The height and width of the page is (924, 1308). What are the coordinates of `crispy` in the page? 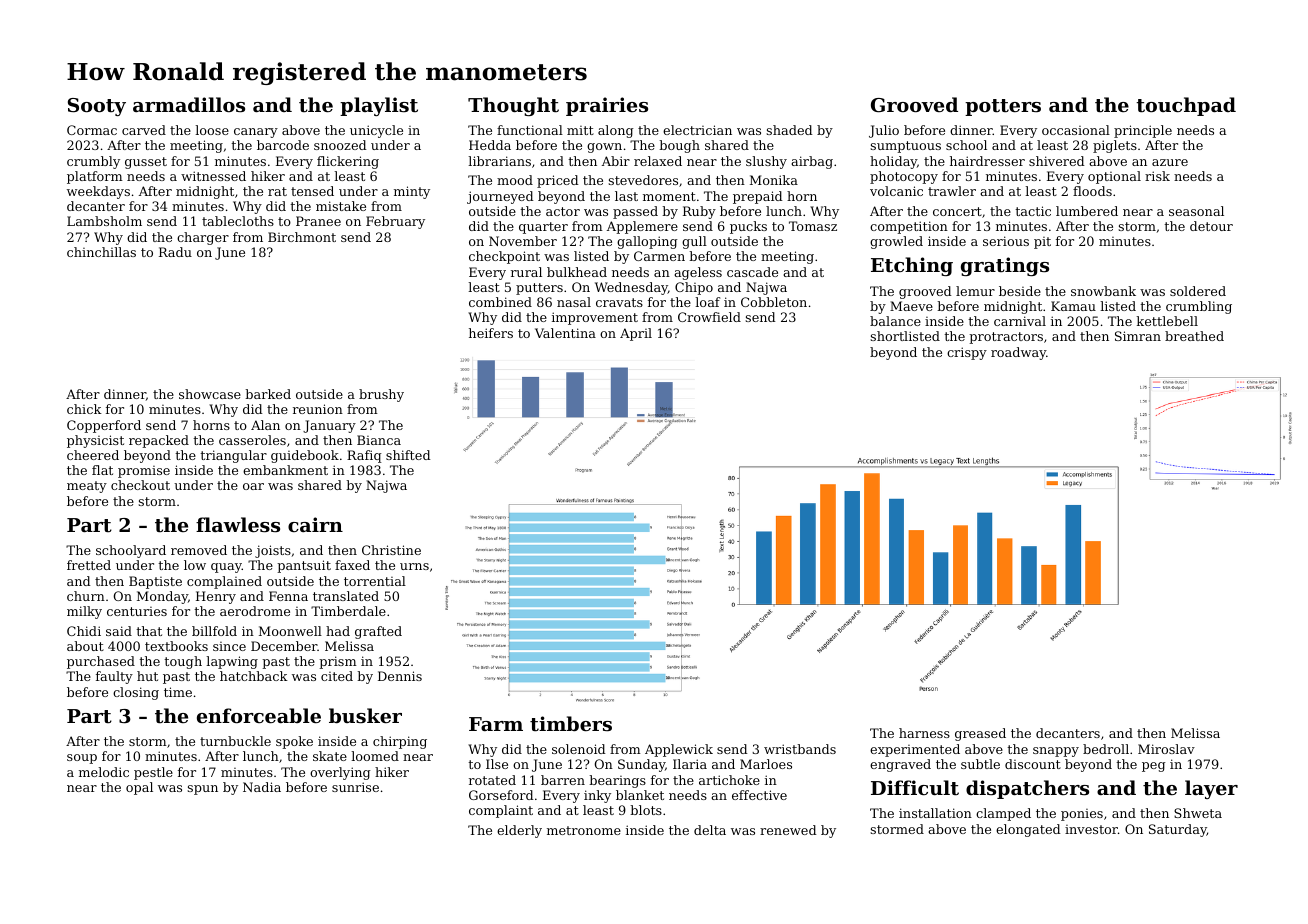 It's located at (967, 353).
